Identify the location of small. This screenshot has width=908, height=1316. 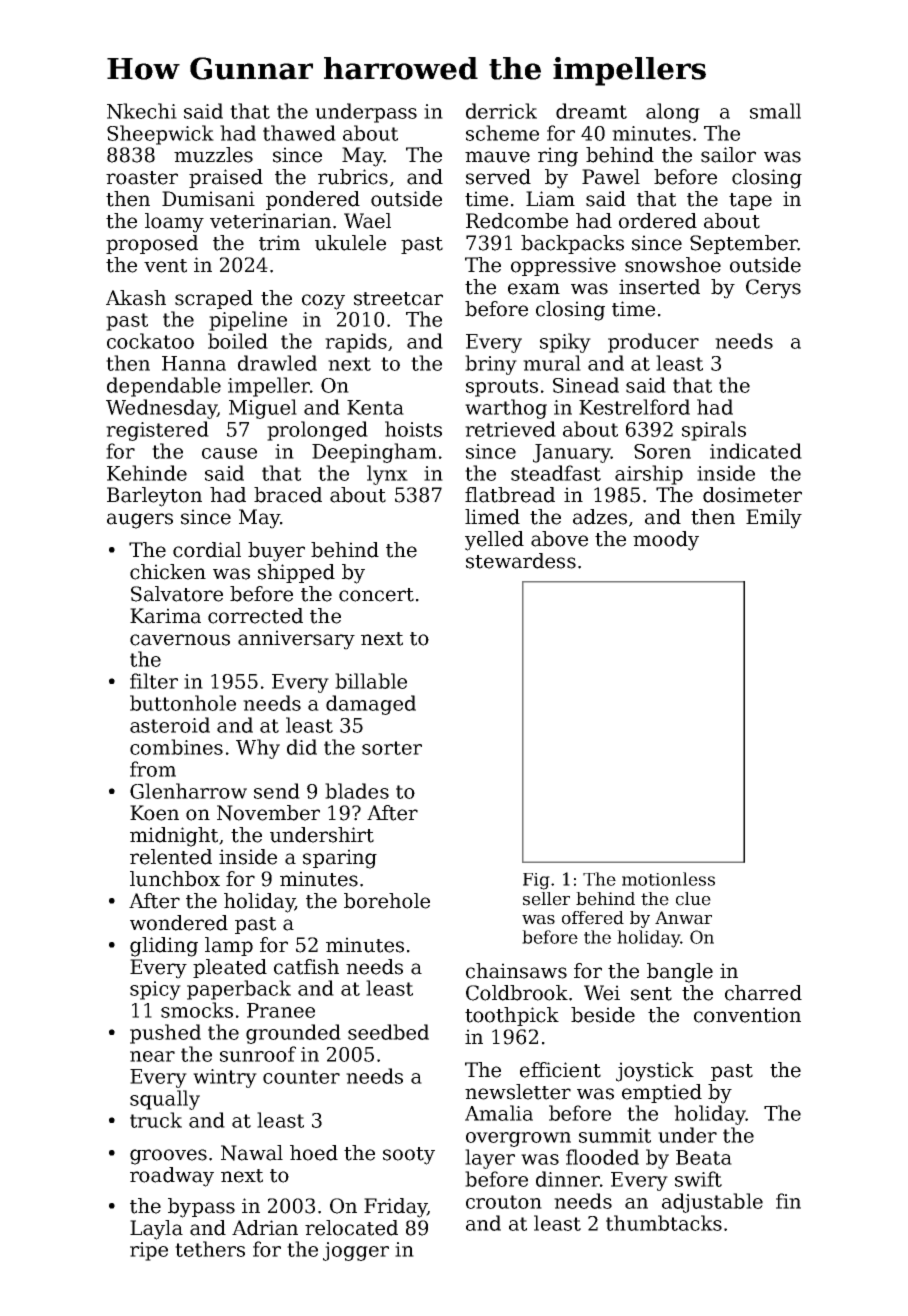
(775, 111).
